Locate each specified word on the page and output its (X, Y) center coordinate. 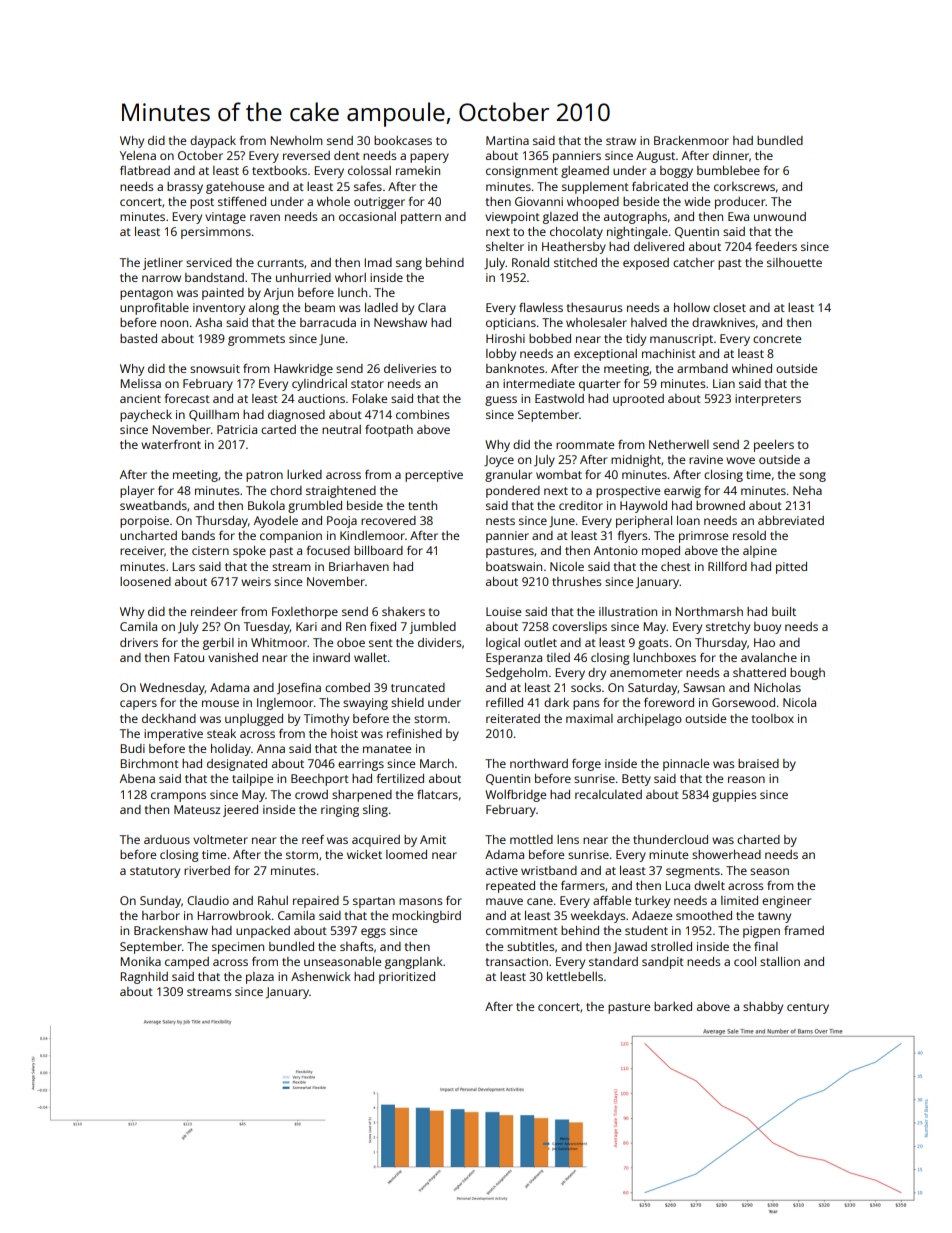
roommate (585, 445)
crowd (311, 794)
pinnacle (686, 765)
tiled (558, 657)
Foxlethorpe (305, 613)
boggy (676, 172)
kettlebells (575, 976)
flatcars (437, 794)
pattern (421, 218)
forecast (187, 398)
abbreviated (791, 520)
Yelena (138, 155)
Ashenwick (321, 976)
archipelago (649, 720)
